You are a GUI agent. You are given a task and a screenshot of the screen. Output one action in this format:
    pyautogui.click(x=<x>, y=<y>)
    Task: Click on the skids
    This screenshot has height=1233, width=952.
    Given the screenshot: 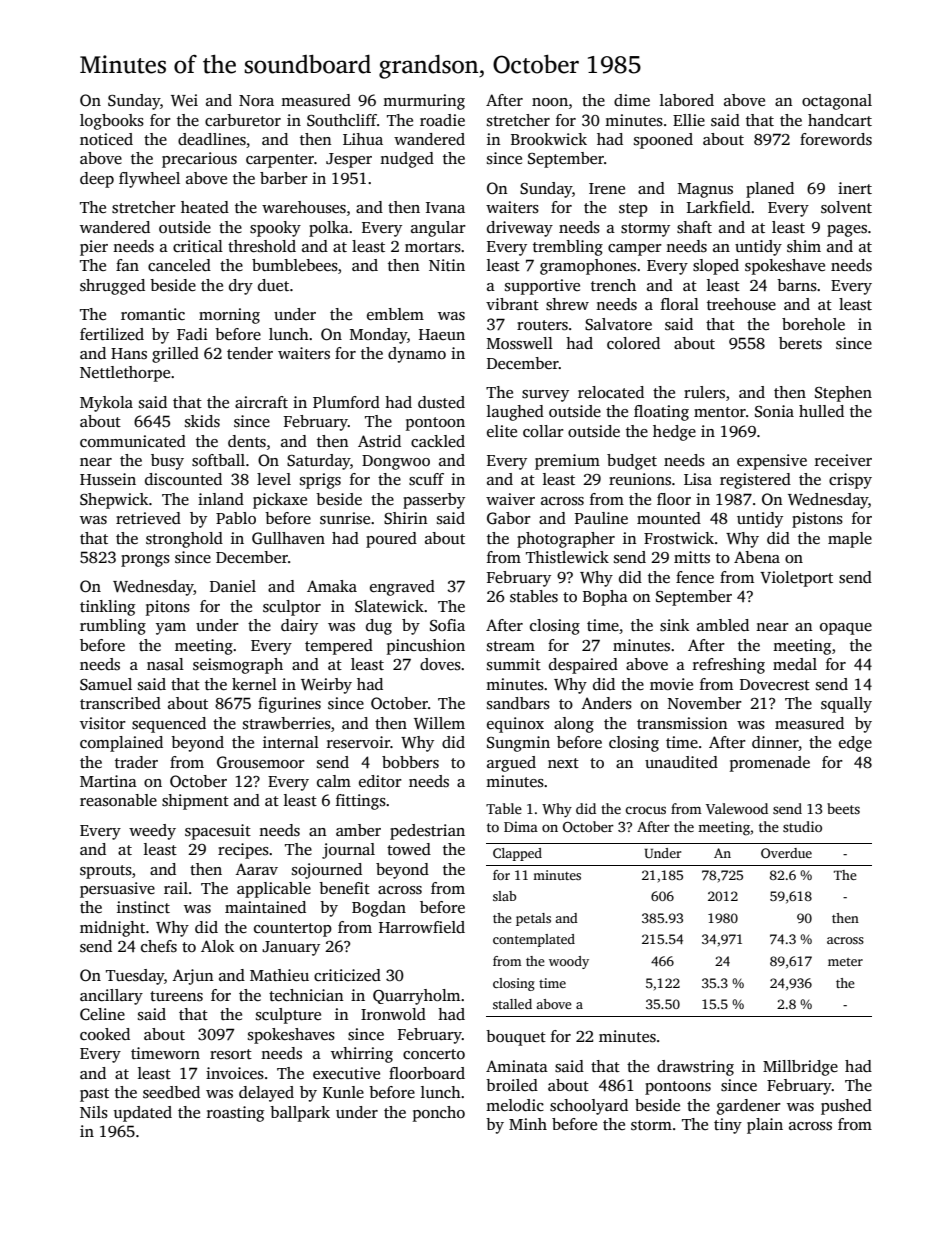 What is the action you would take?
    pyautogui.click(x=202, y=421)
